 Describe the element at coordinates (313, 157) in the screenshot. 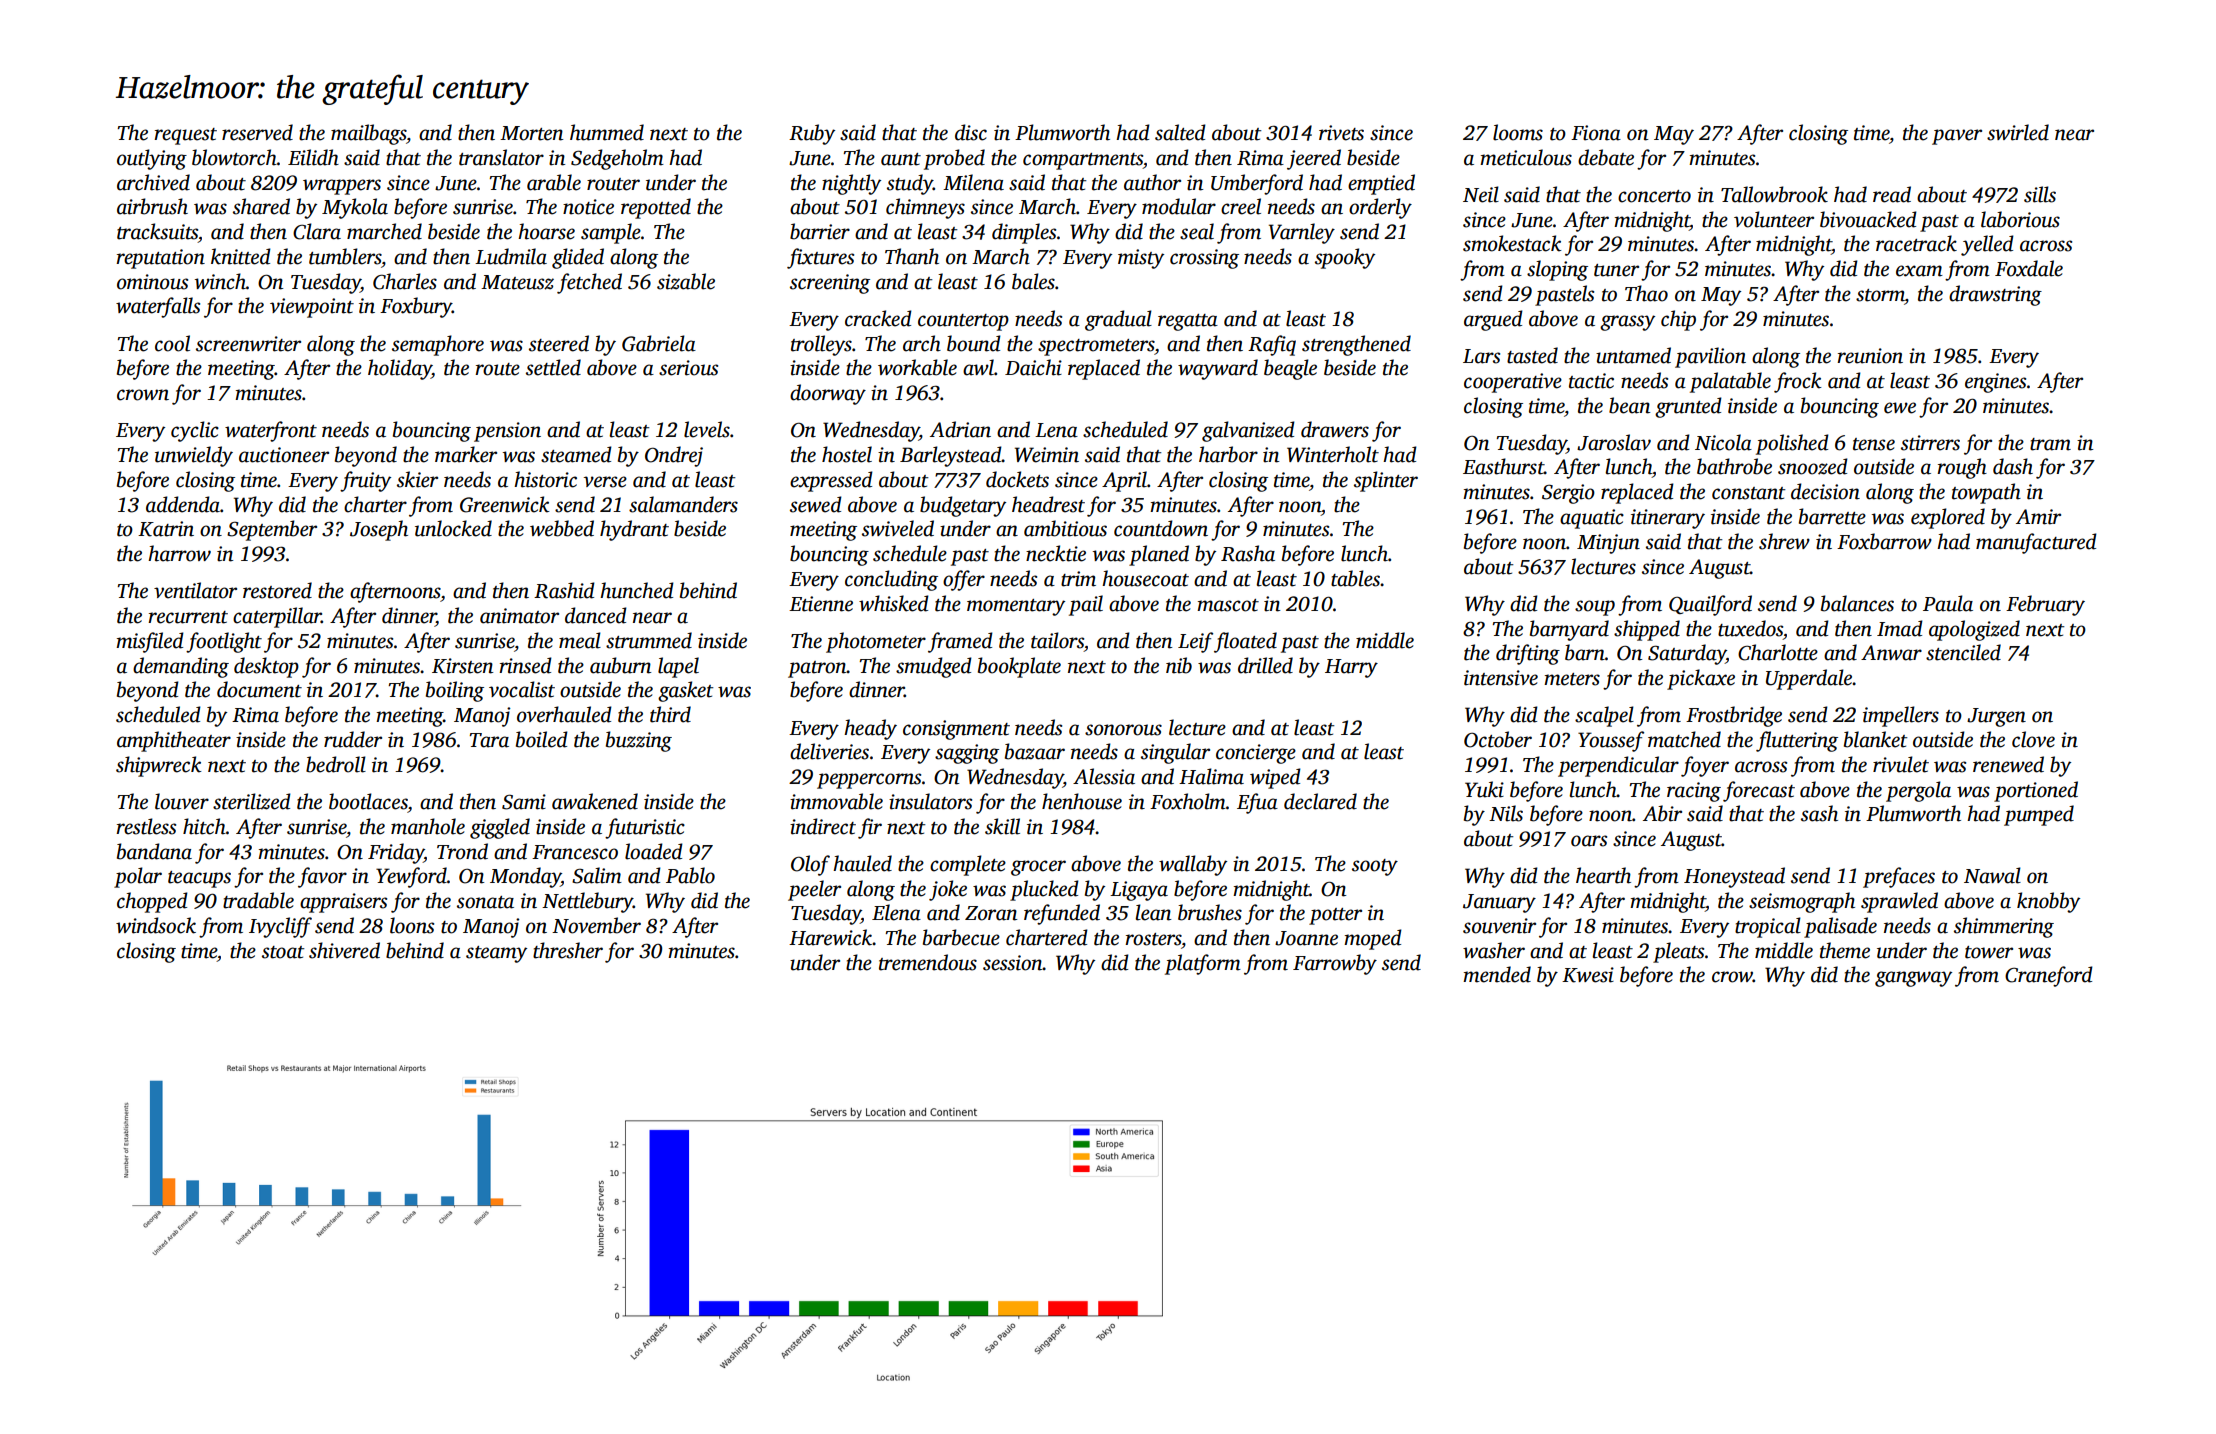

I see `Eilidh` at that location.
